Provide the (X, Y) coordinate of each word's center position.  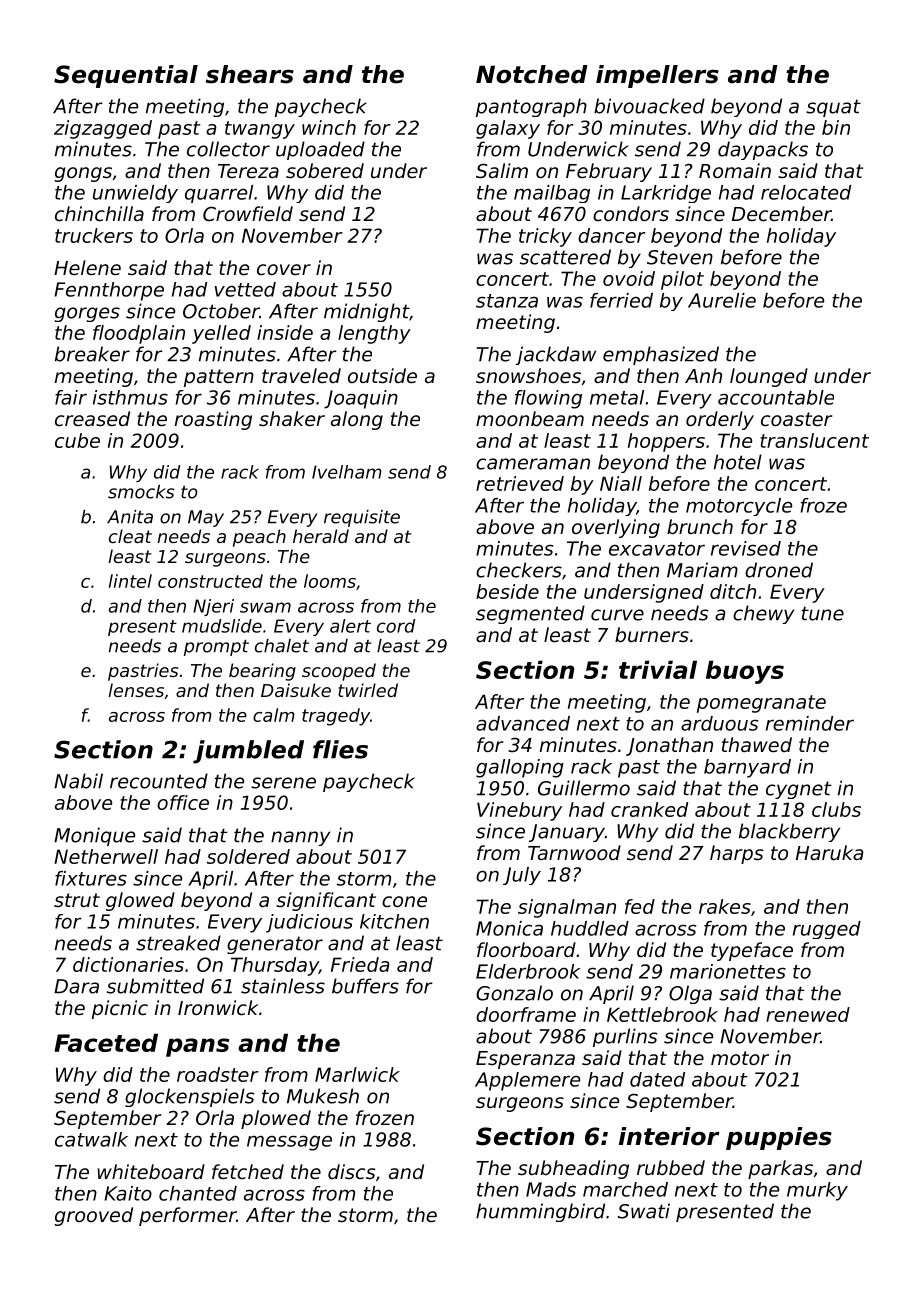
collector (228, 149)
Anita (130, 517)
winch (329, 127)
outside (382, 375)
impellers (657, 76)
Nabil (78, 781)
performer (187, 1216)
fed (640, 906)
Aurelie (722, 300)
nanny (300, 838)
